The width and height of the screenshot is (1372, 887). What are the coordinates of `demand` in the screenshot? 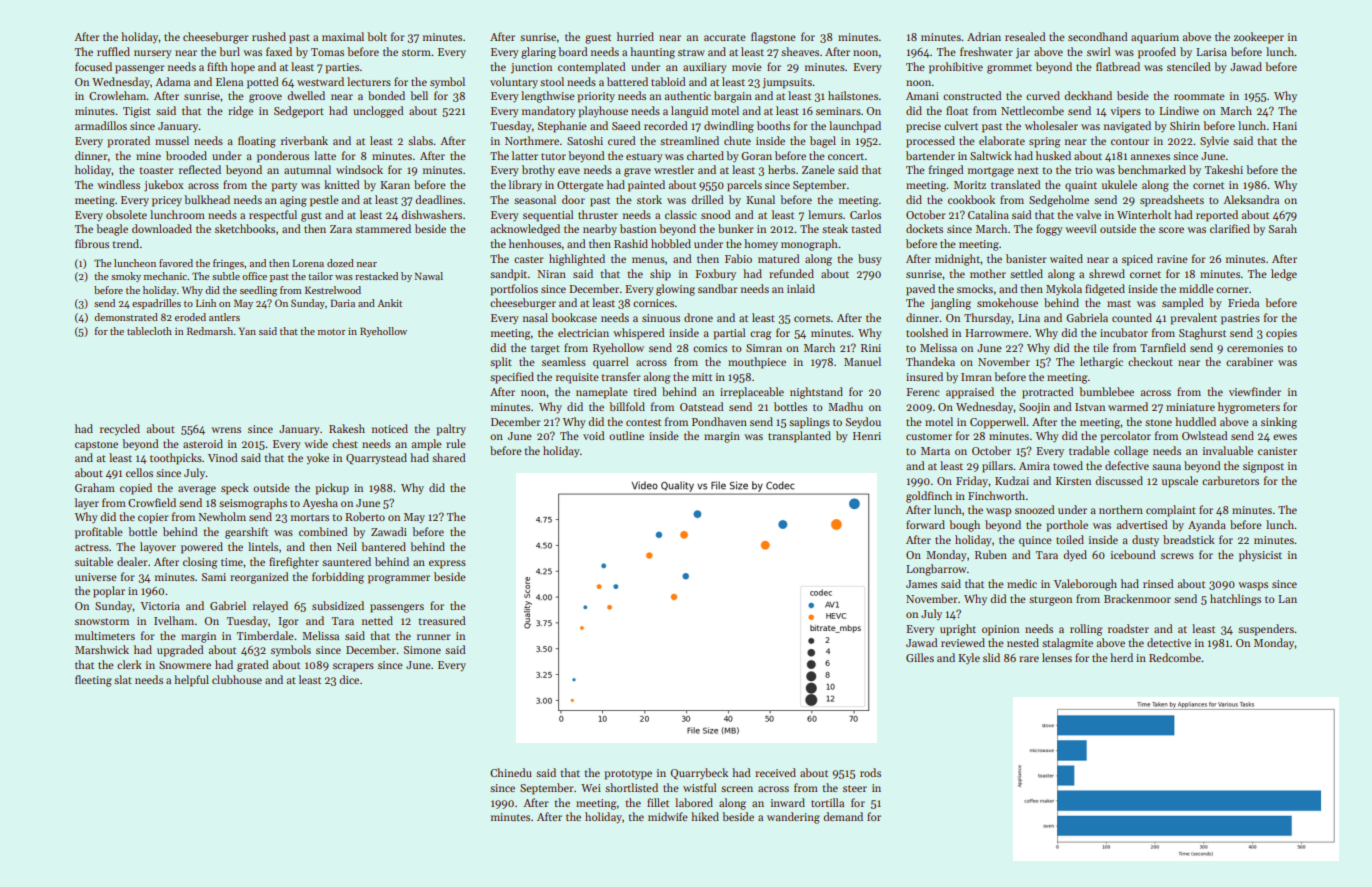 It's located at (843, 816).
